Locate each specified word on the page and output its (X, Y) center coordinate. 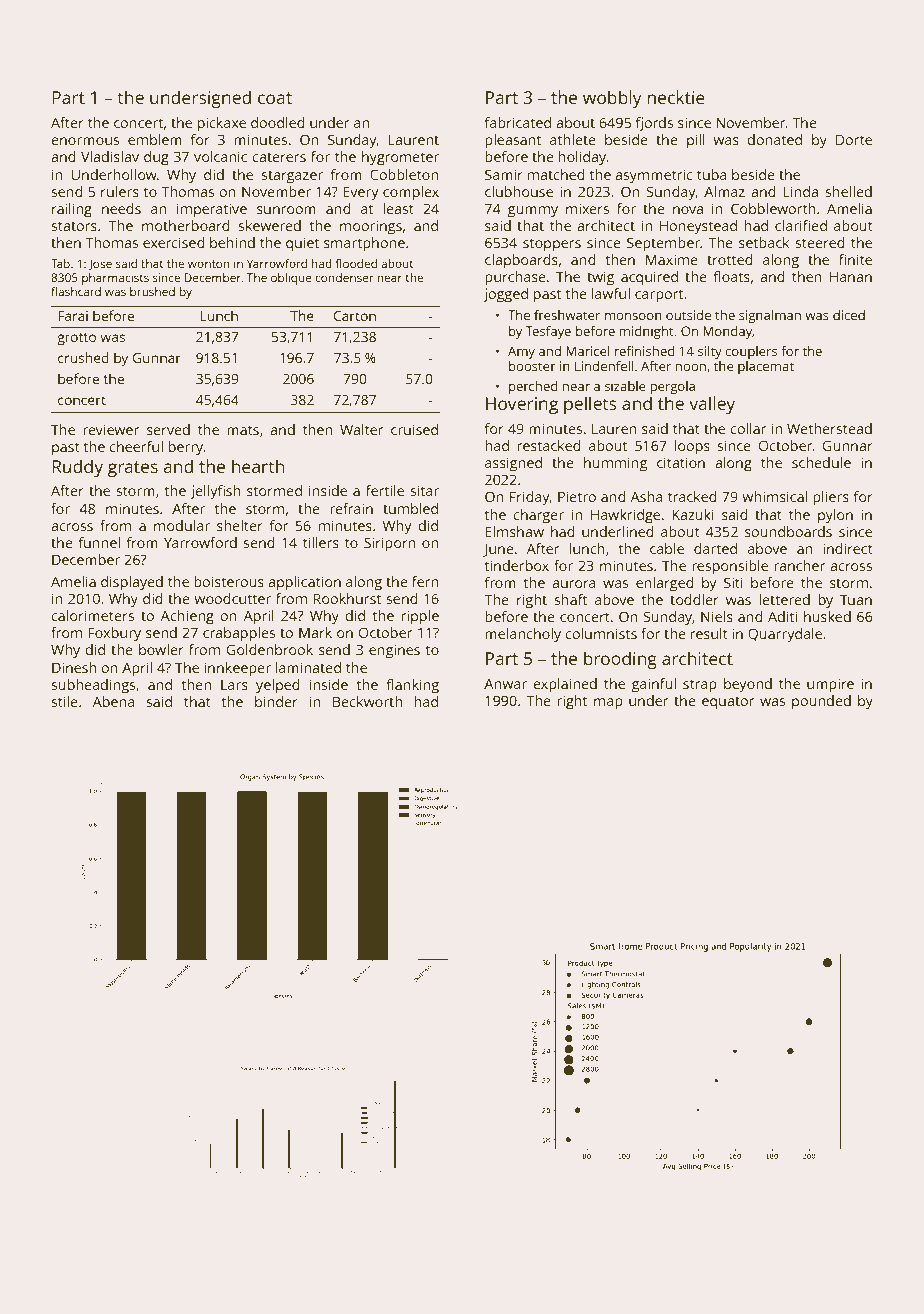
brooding (620, 660)
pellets (590, 405)
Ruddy (77, 468)
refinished (644, 351)
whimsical (774, 496)
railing (72, 210)
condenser (344, 277)
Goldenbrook (270, 649)
